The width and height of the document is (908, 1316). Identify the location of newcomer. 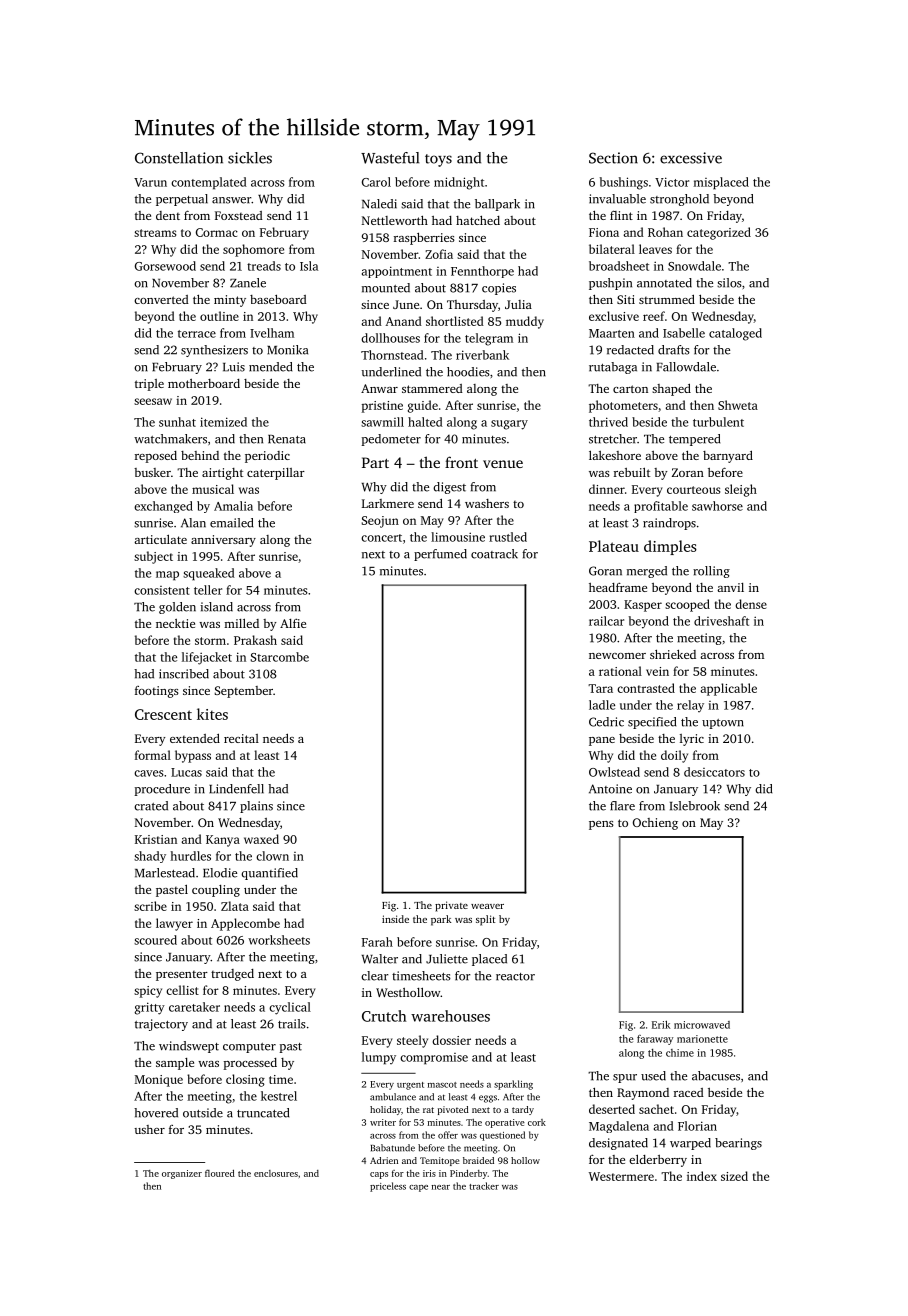
(617, 656).
